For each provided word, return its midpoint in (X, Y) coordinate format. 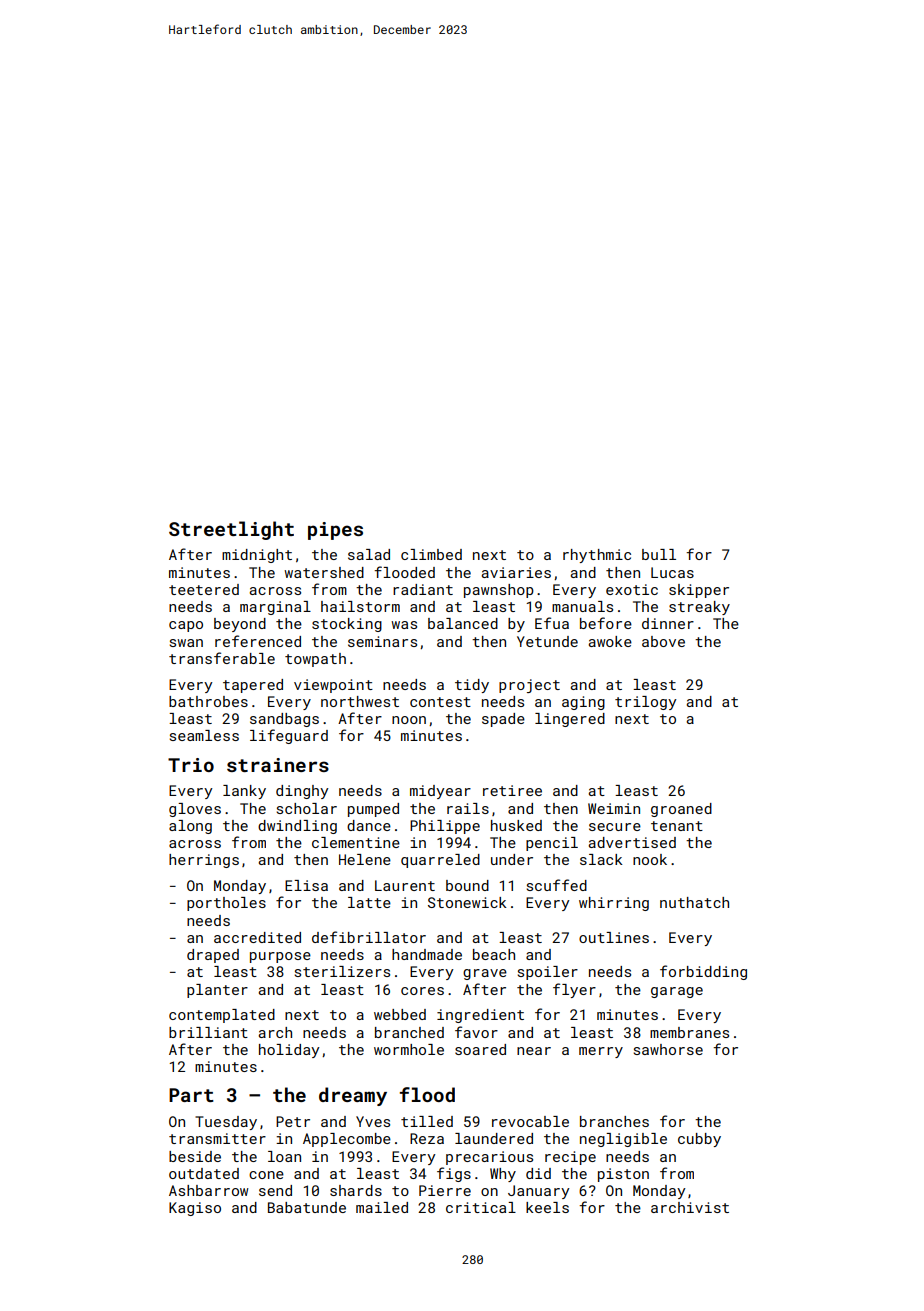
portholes (226, 904)
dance (369, 825)
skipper (699, 591)
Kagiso (195, 1209)
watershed (324, 572)
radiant (423, 589)
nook (650, 859)
